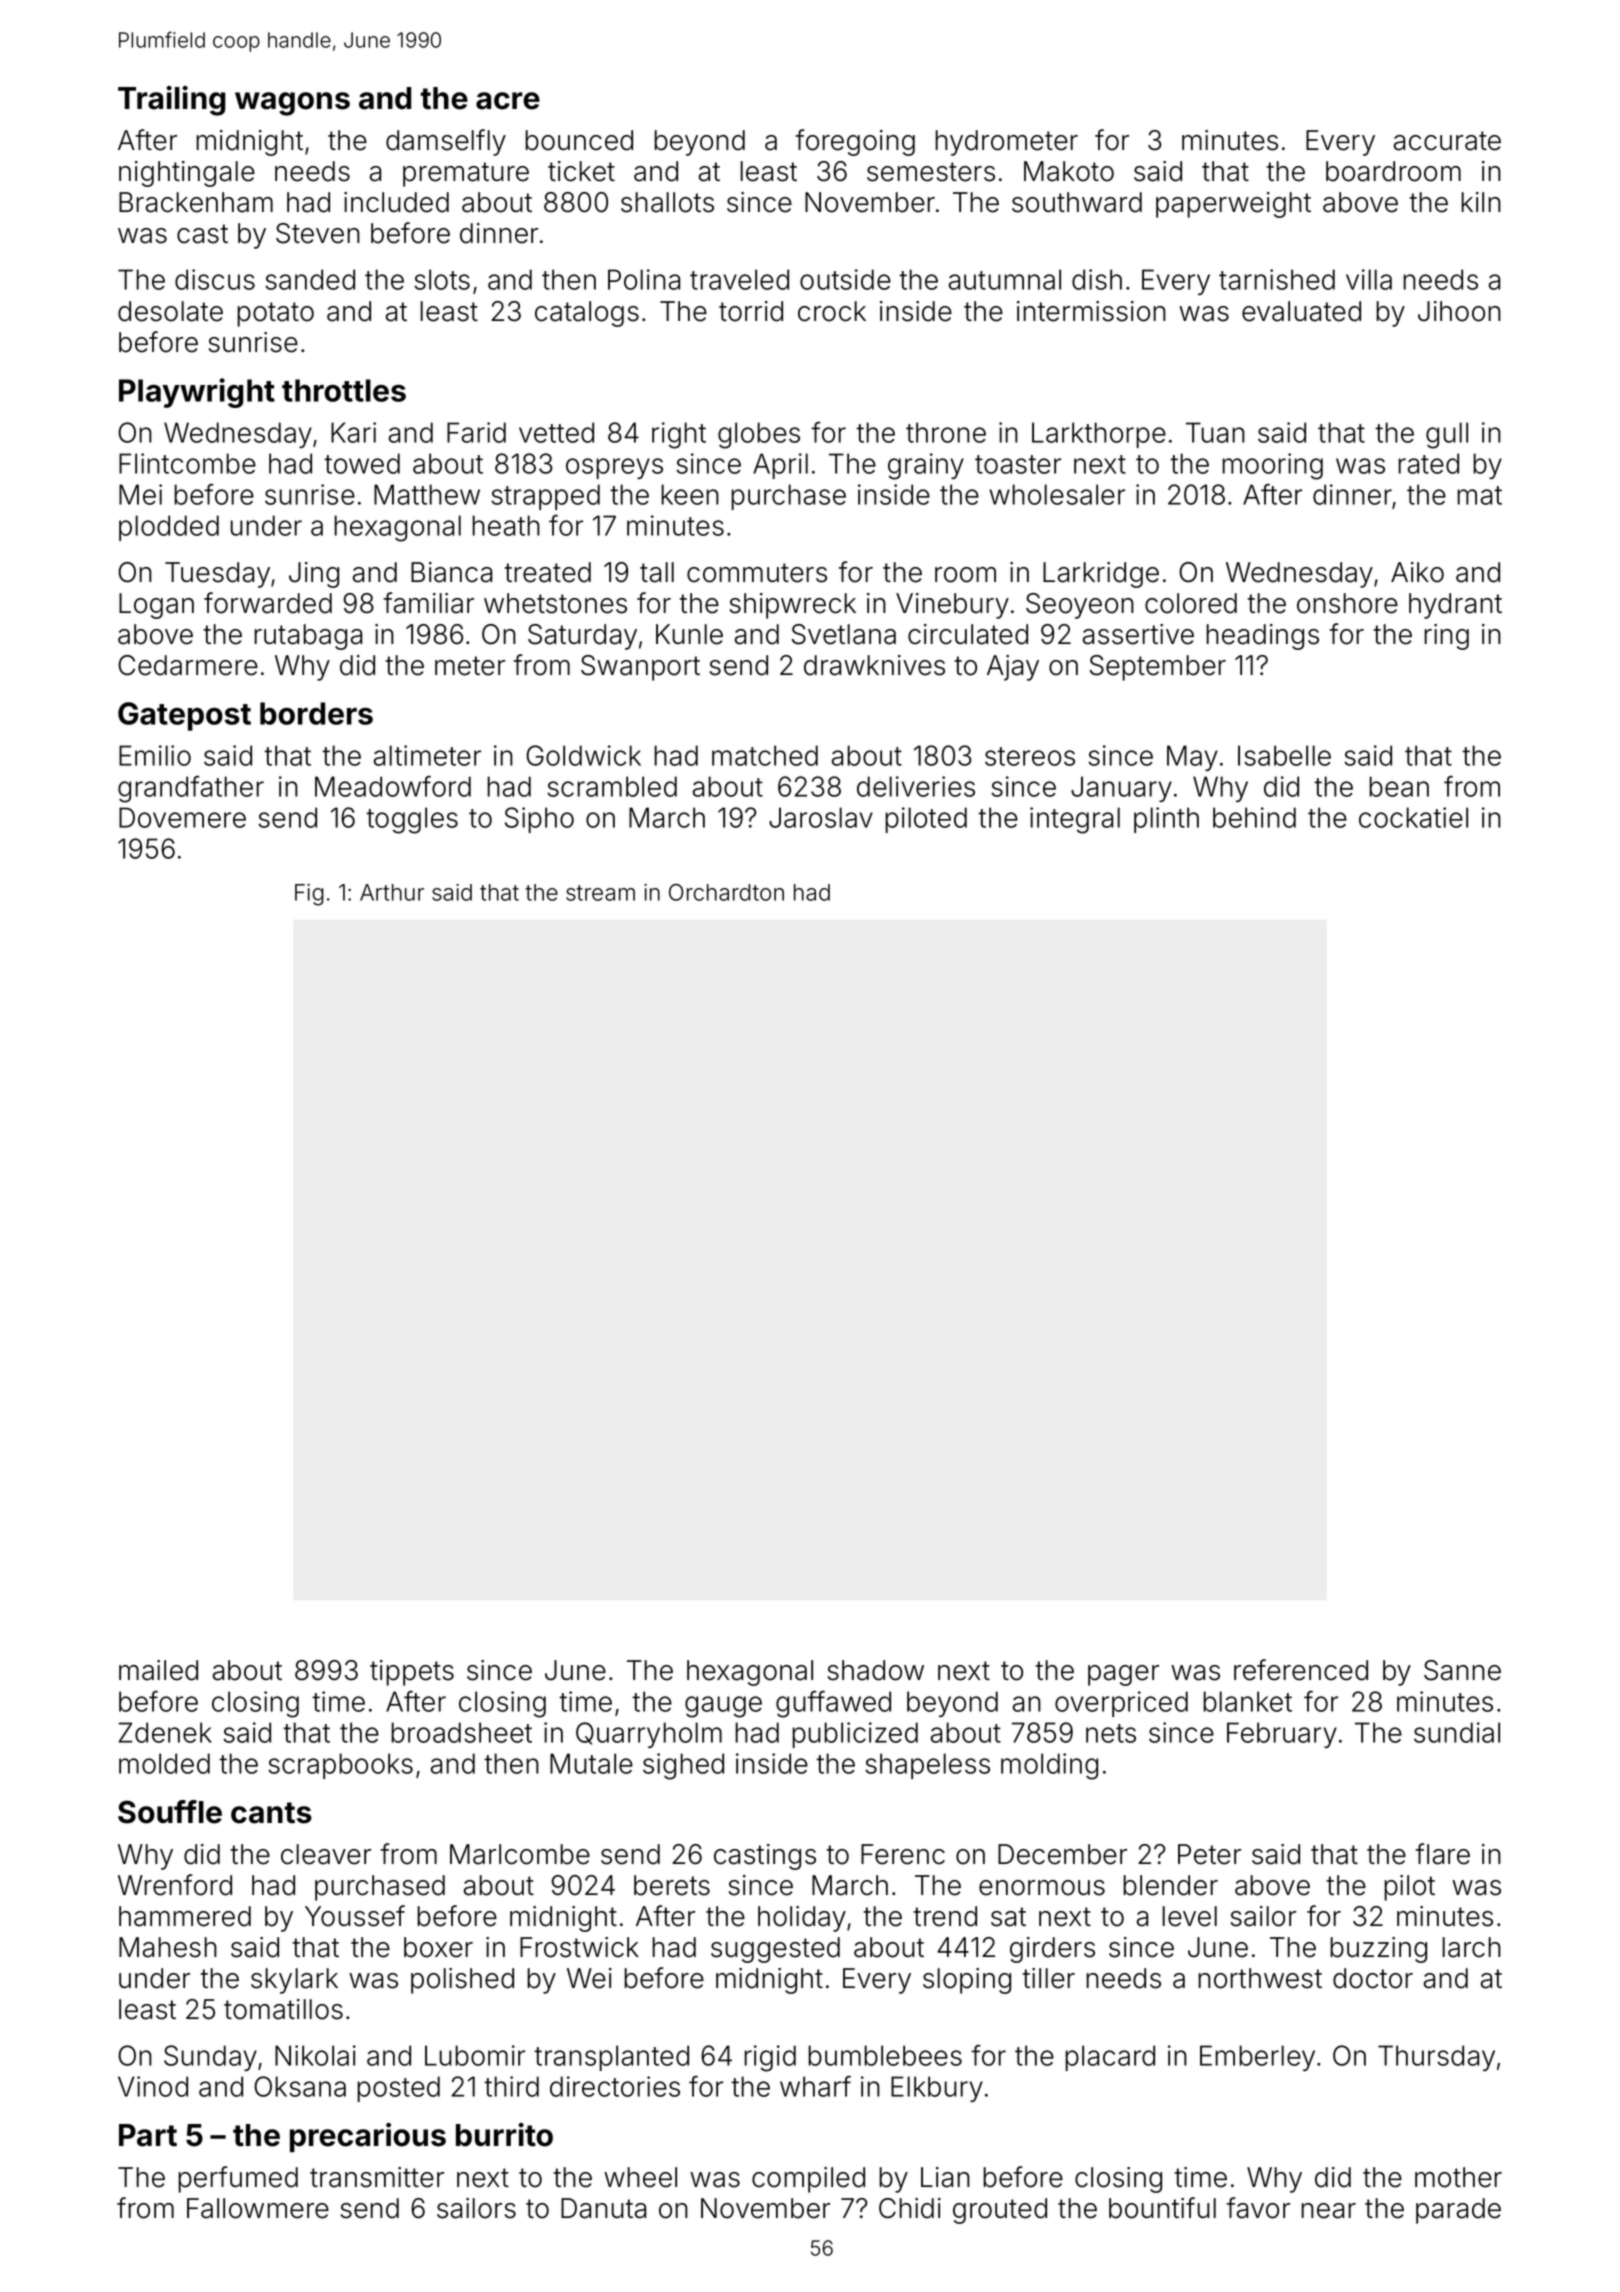 This image has height=2292, width=1620. I want to click on toggles, so click(412, 820).
